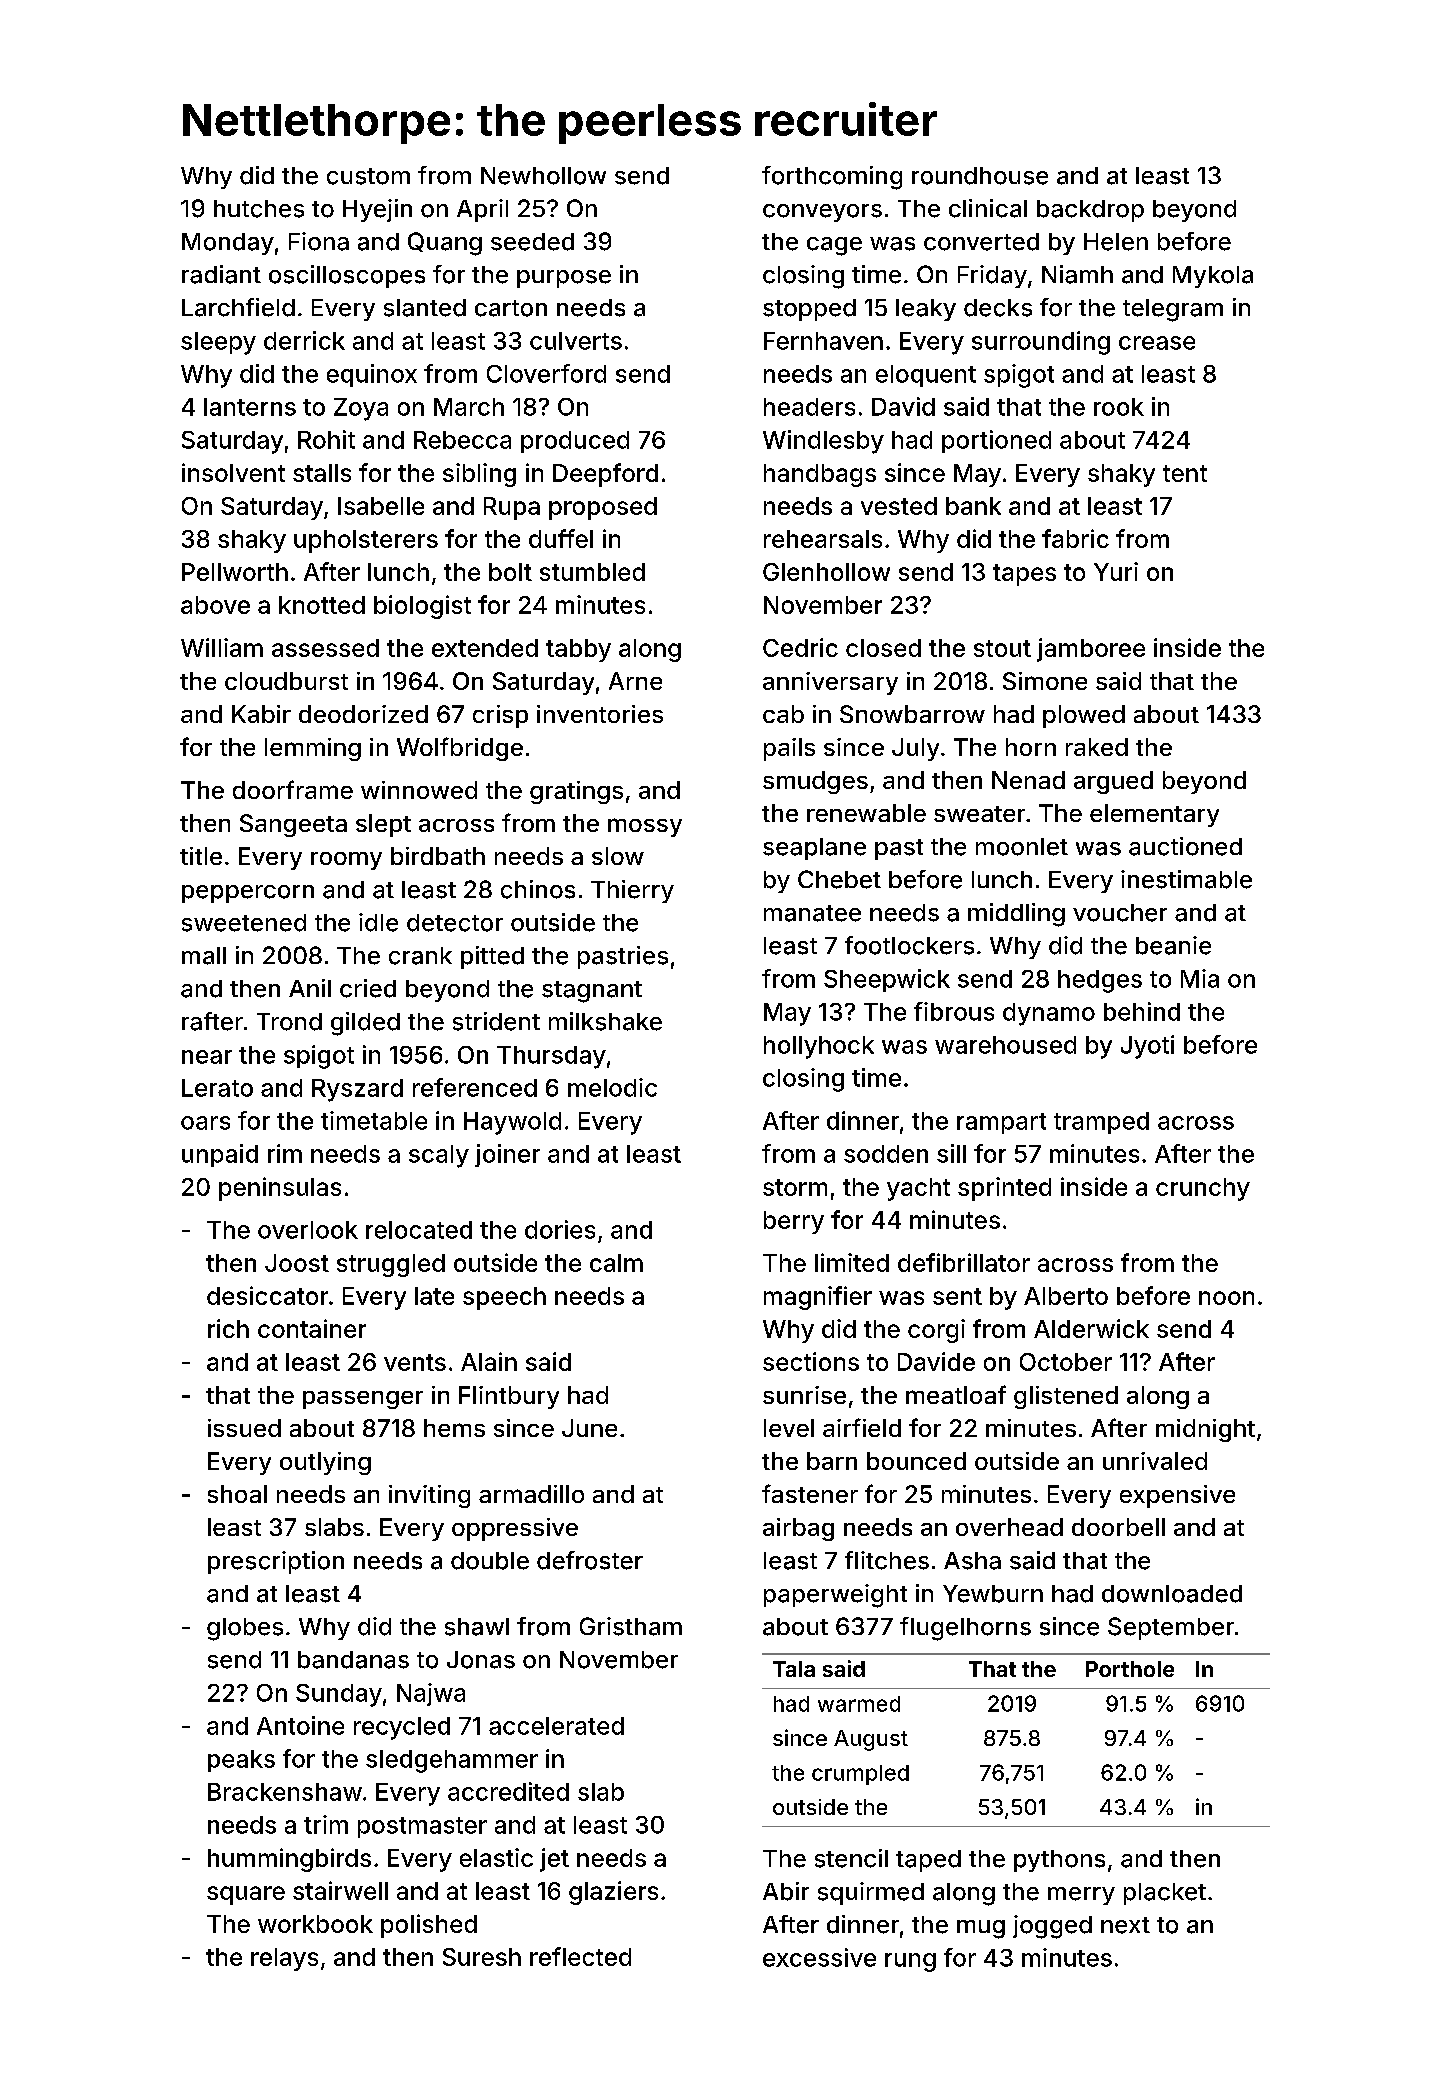 Image resolution: width=1450 pixels, height=2100 pixels. Describe the element at coordinates (798, 1529) in the screenshot. I see `airbag` at that location.
